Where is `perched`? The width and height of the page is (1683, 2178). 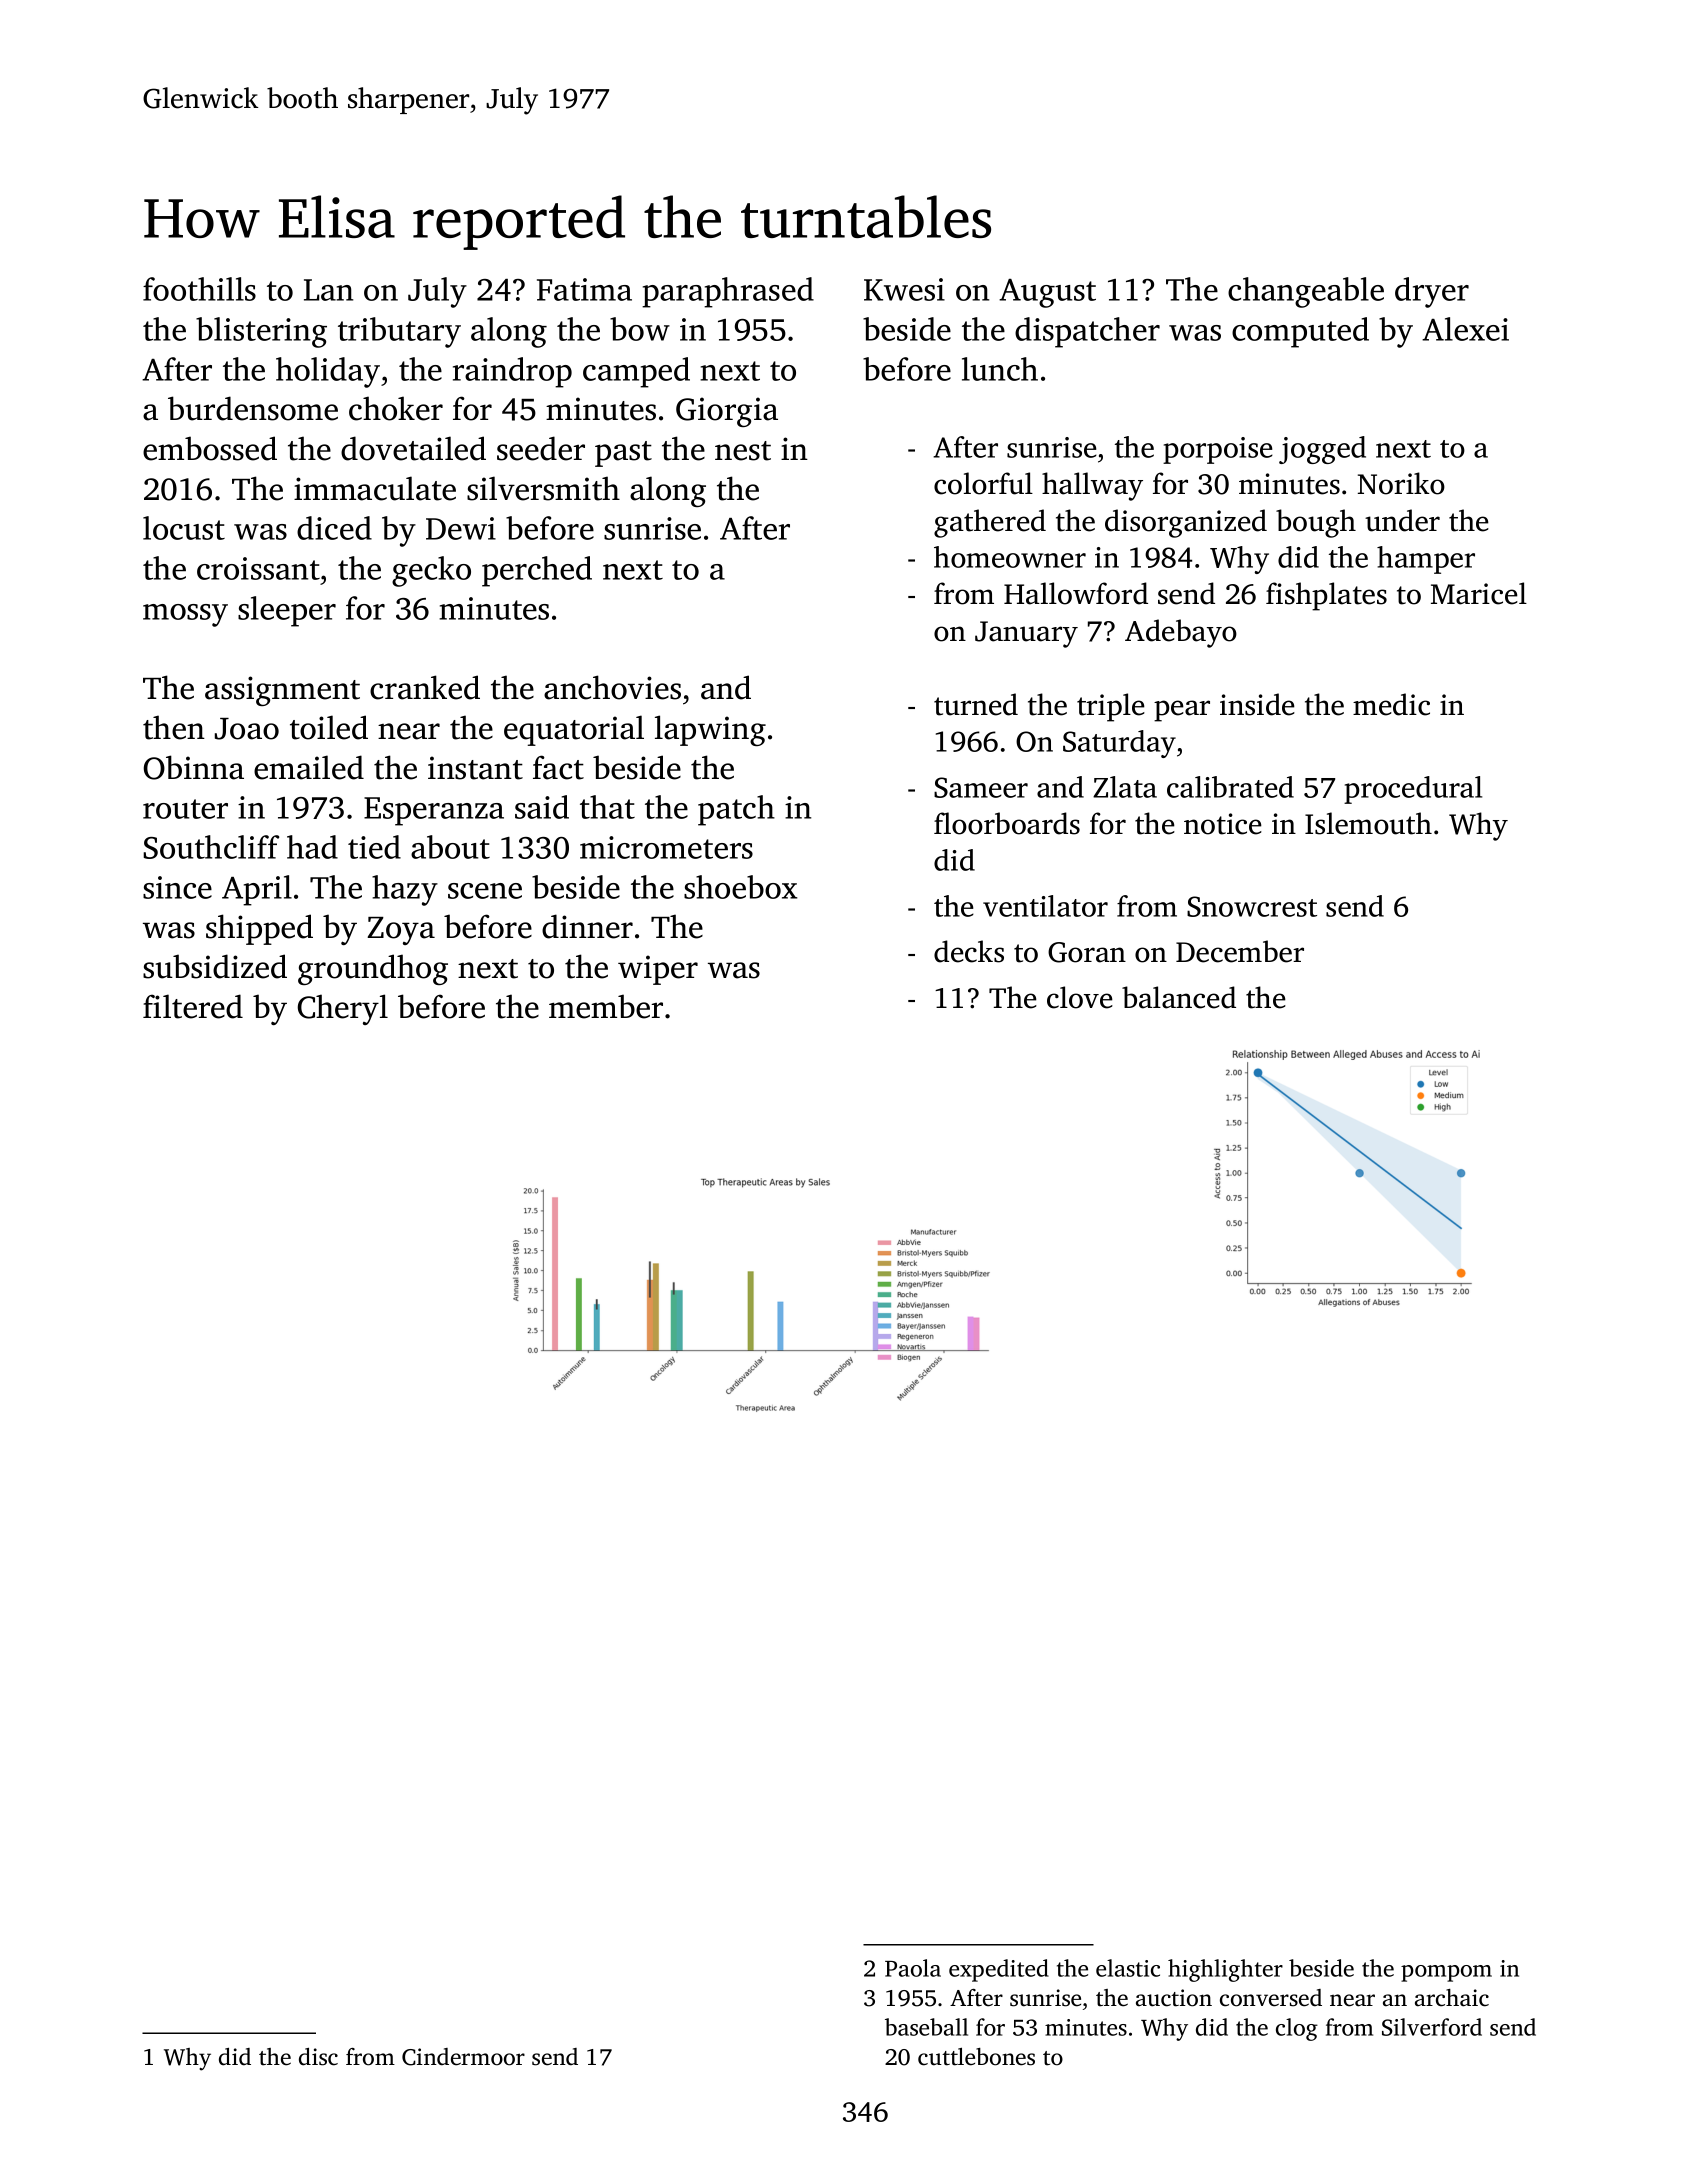
perched is located at coordinates (537, 571).
